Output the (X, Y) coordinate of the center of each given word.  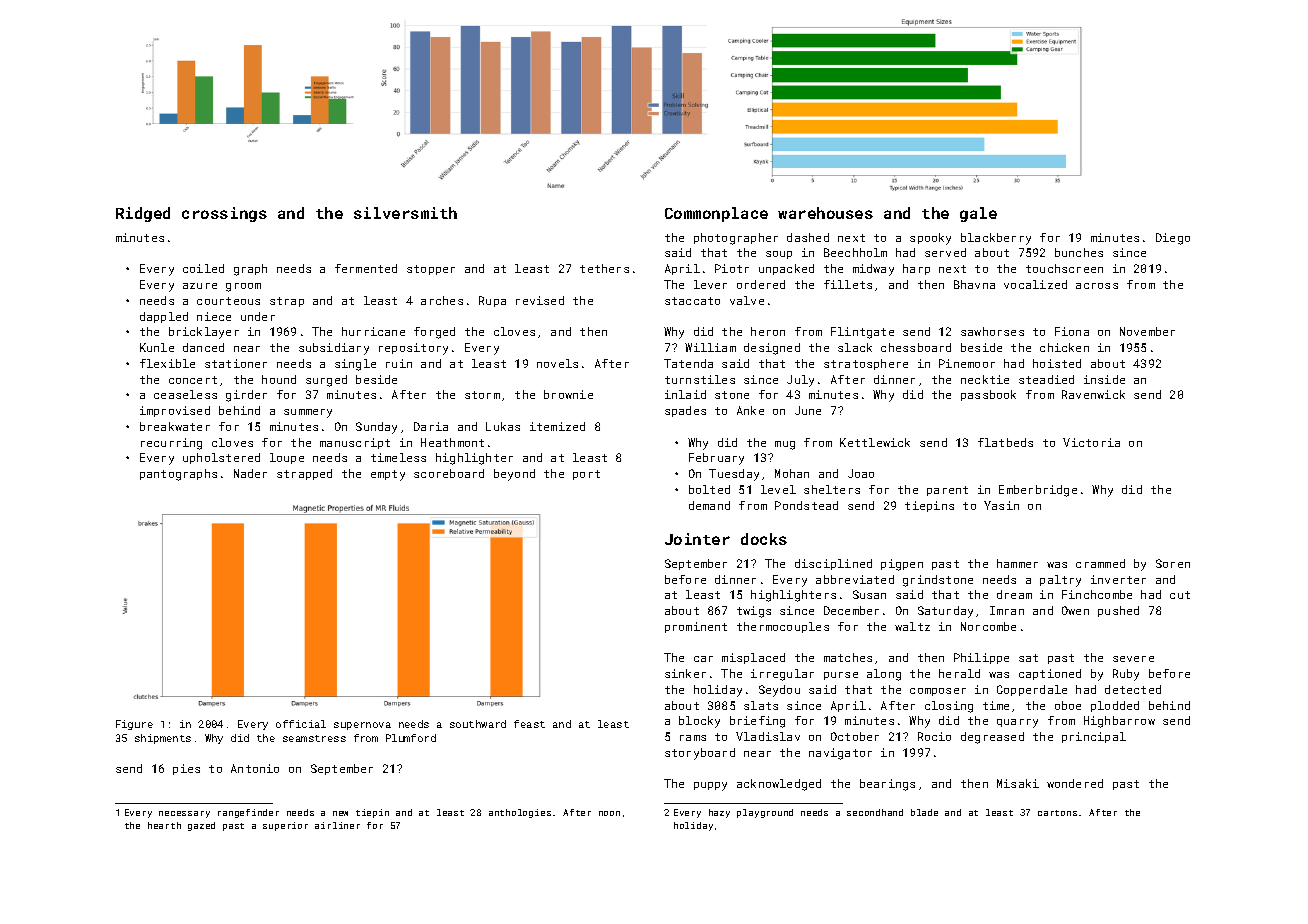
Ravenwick (1093, 394)
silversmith (405, 213)
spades (685, 411)
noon (609, 813)
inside (1104, 379)
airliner (337, 825)
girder (246, 396)
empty (388, 475)
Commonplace (716, 214)
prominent (696, 627)
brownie (568, 394)
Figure (134, 725)
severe (1133, 659)
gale (978, 214)
